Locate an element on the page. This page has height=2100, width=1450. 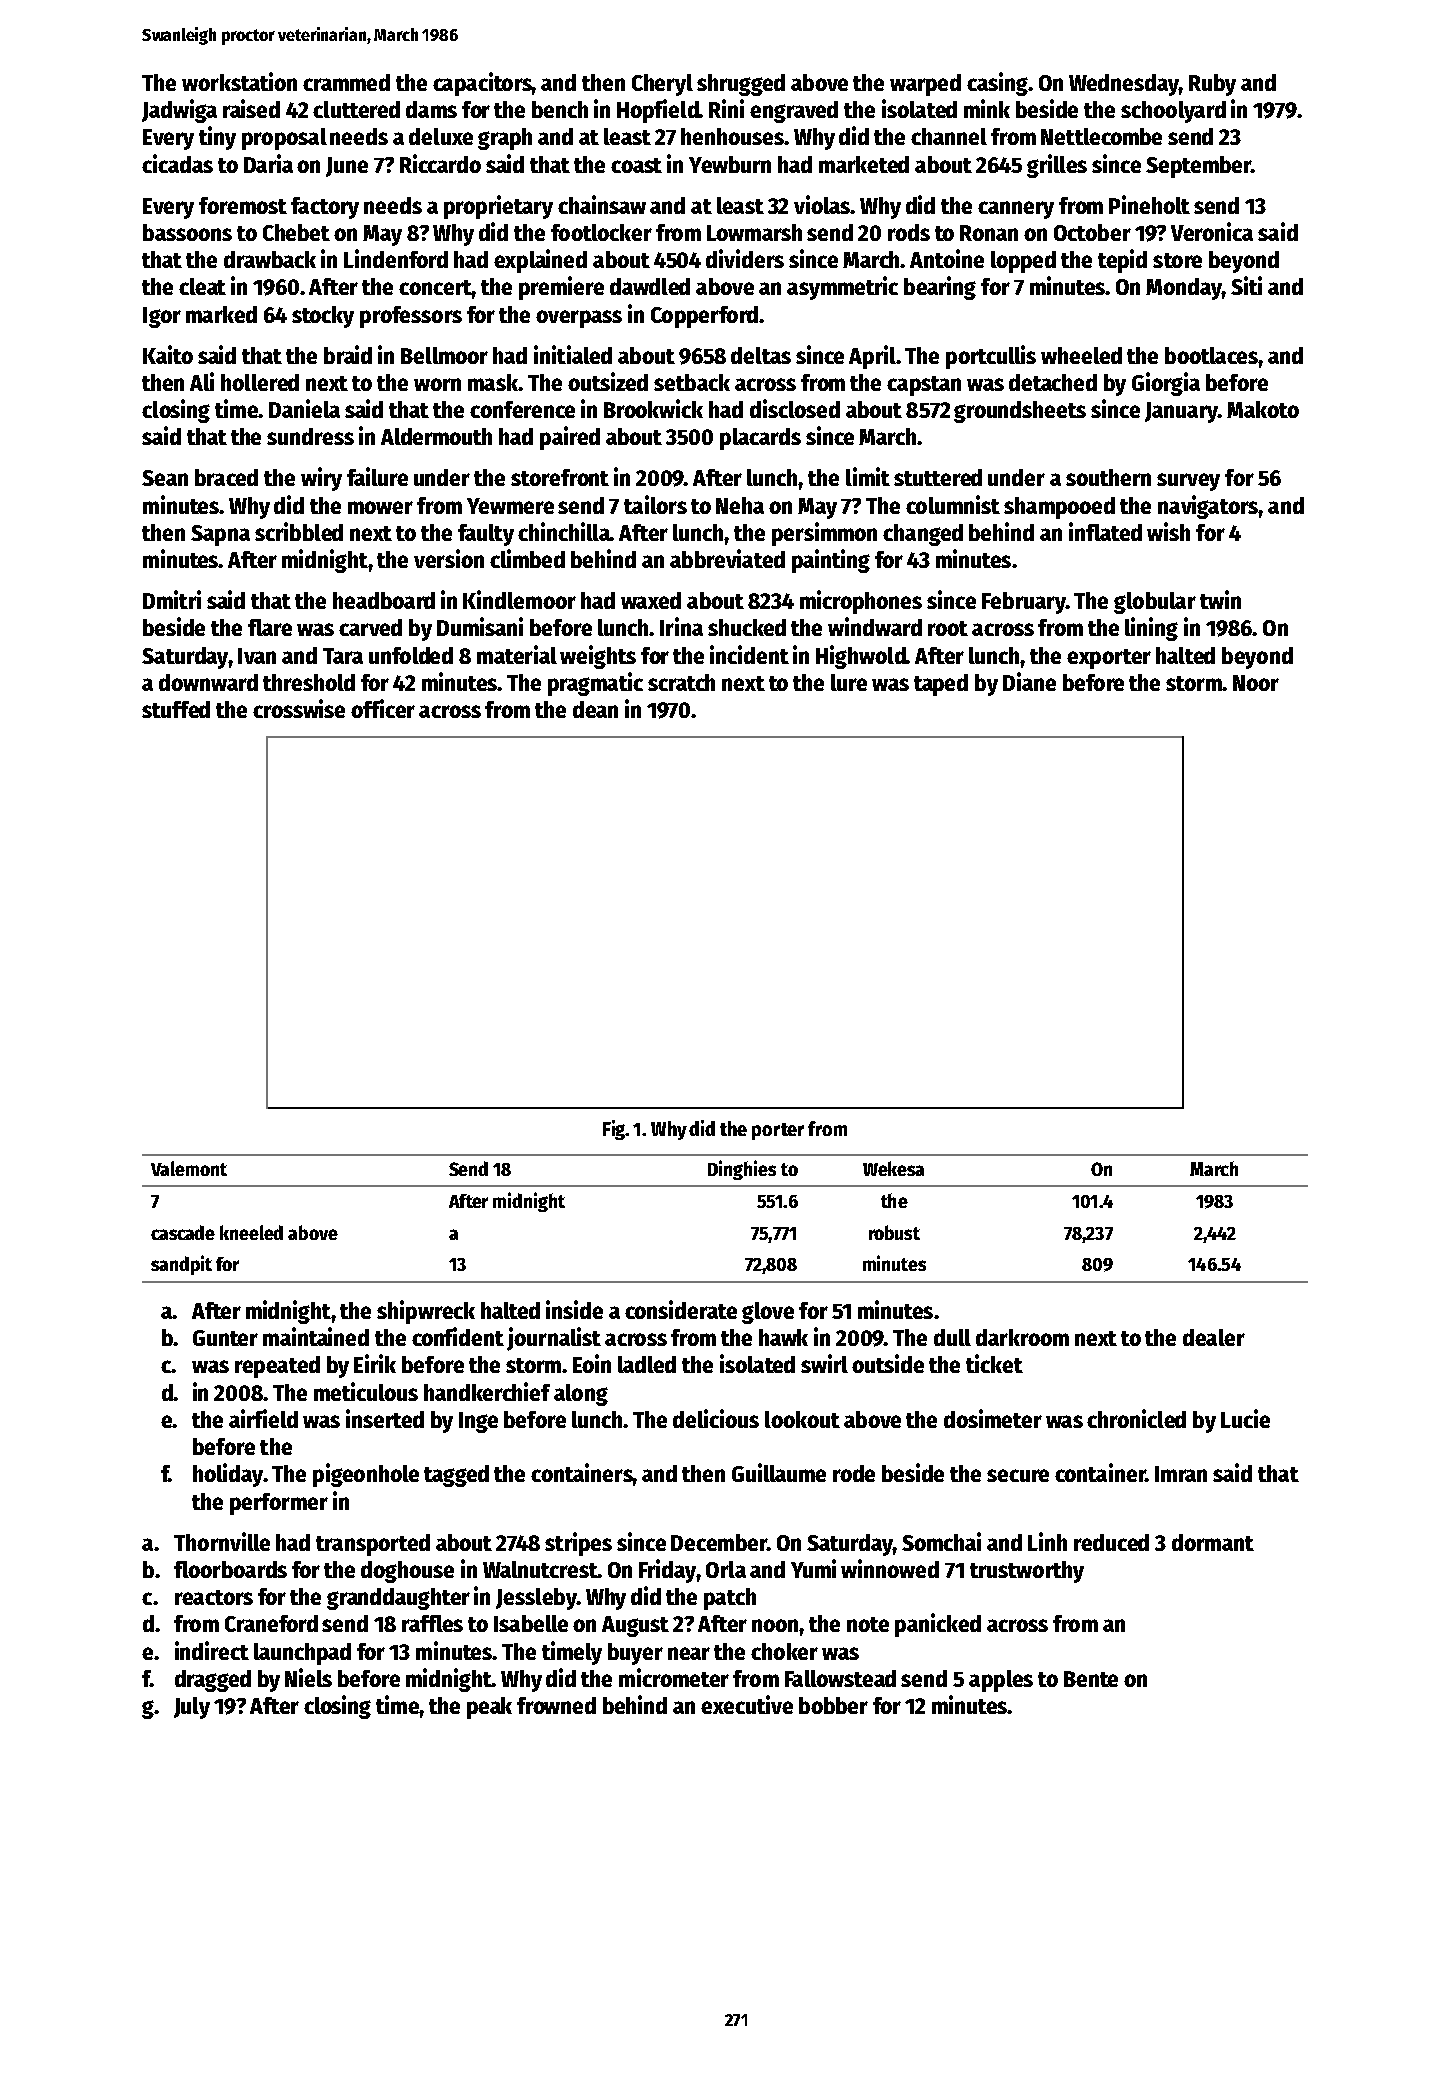
foremost is located at coordinates (243, 205).
